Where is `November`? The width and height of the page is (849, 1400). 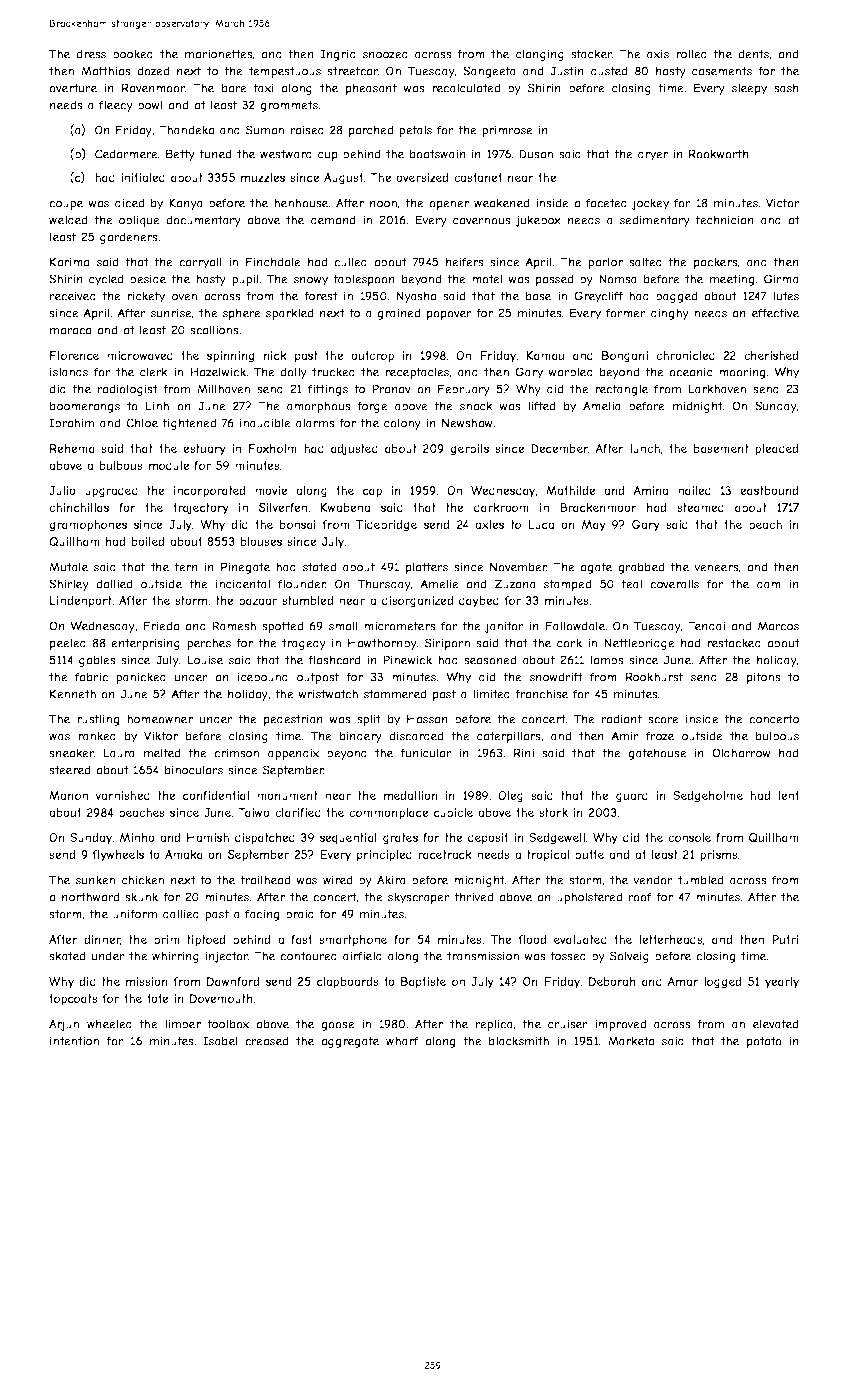
November is located at coordinates (518, 567).
